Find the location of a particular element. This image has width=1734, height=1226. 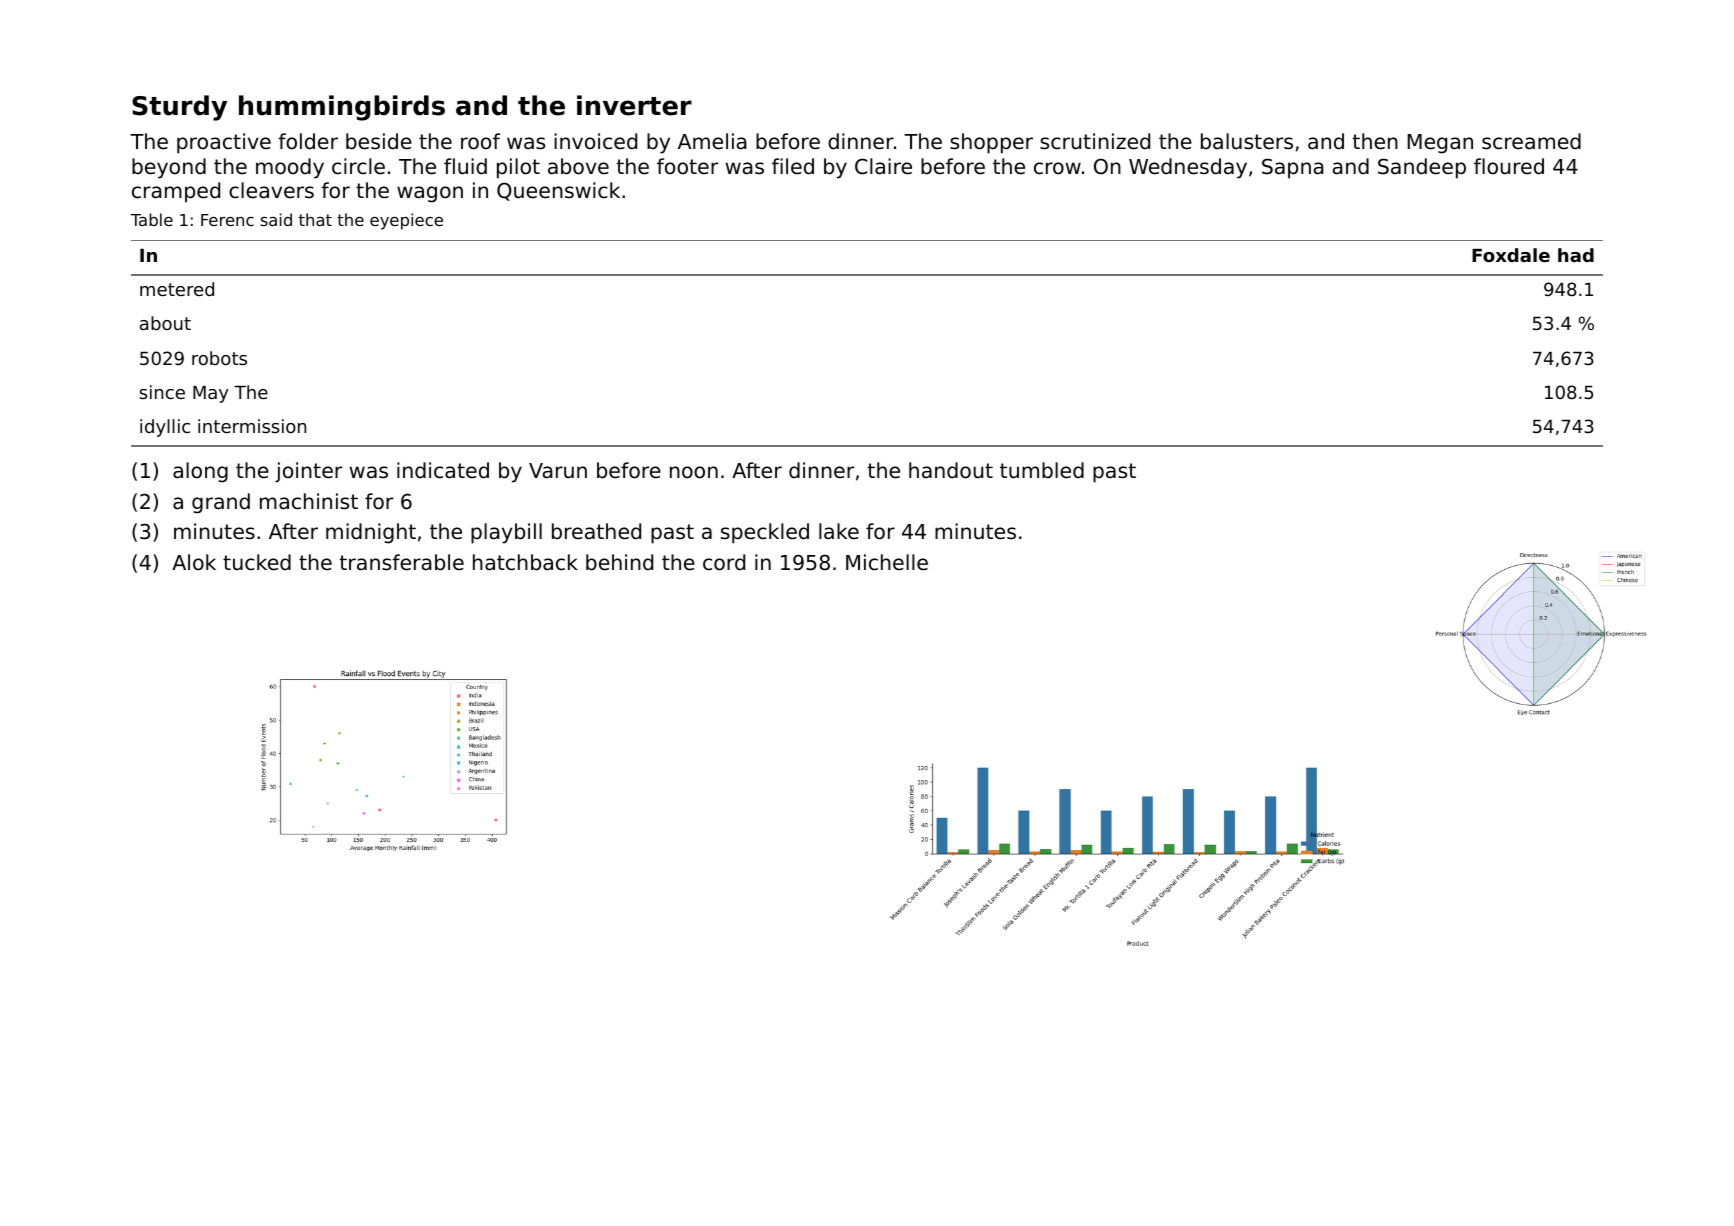

hummingbirds is located at coordinates (342, 108).
